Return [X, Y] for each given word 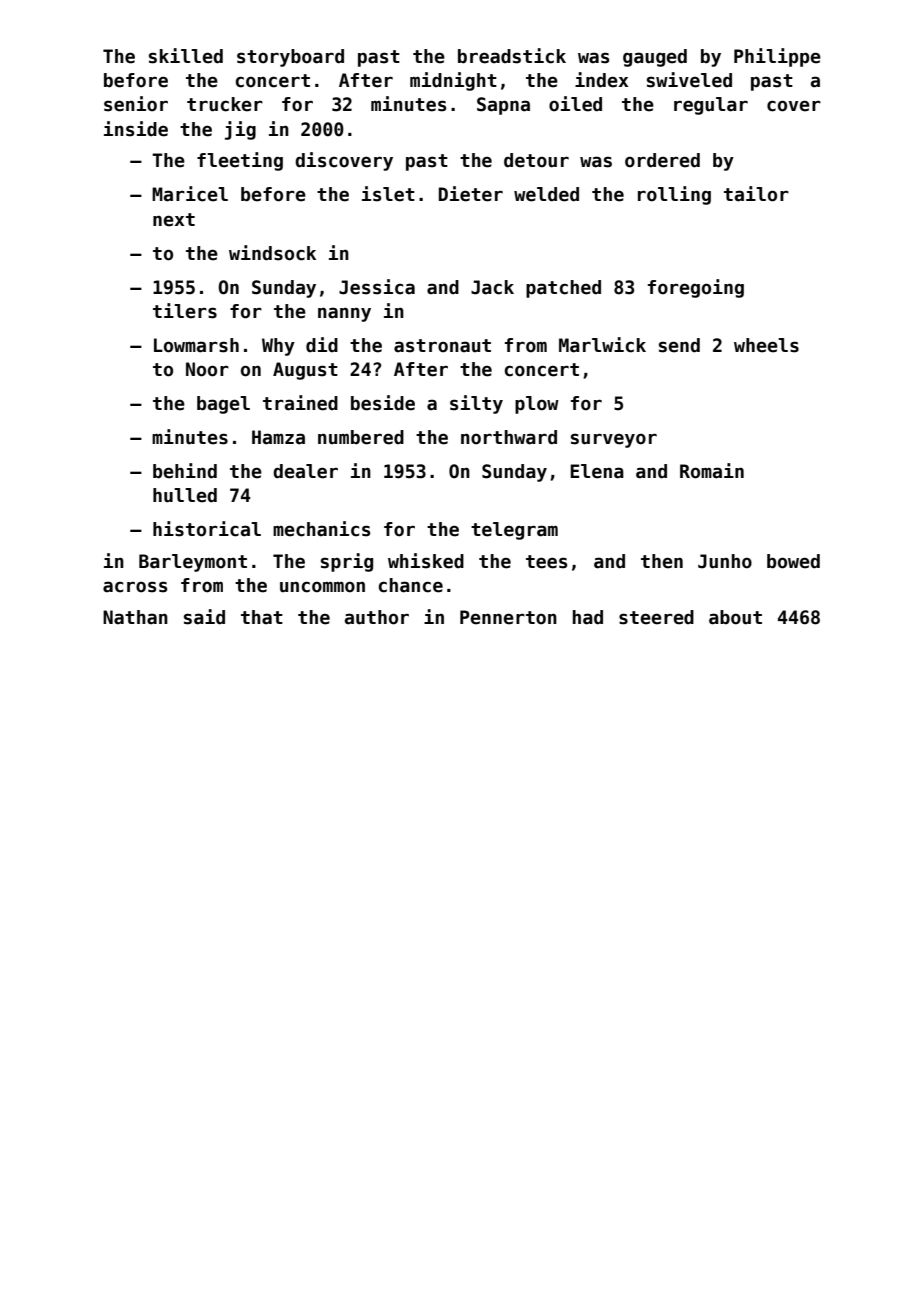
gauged [655, 58]
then [662, 561]
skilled [186, 56]
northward [509, 437]
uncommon [322, 587]
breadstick [512, 56]
